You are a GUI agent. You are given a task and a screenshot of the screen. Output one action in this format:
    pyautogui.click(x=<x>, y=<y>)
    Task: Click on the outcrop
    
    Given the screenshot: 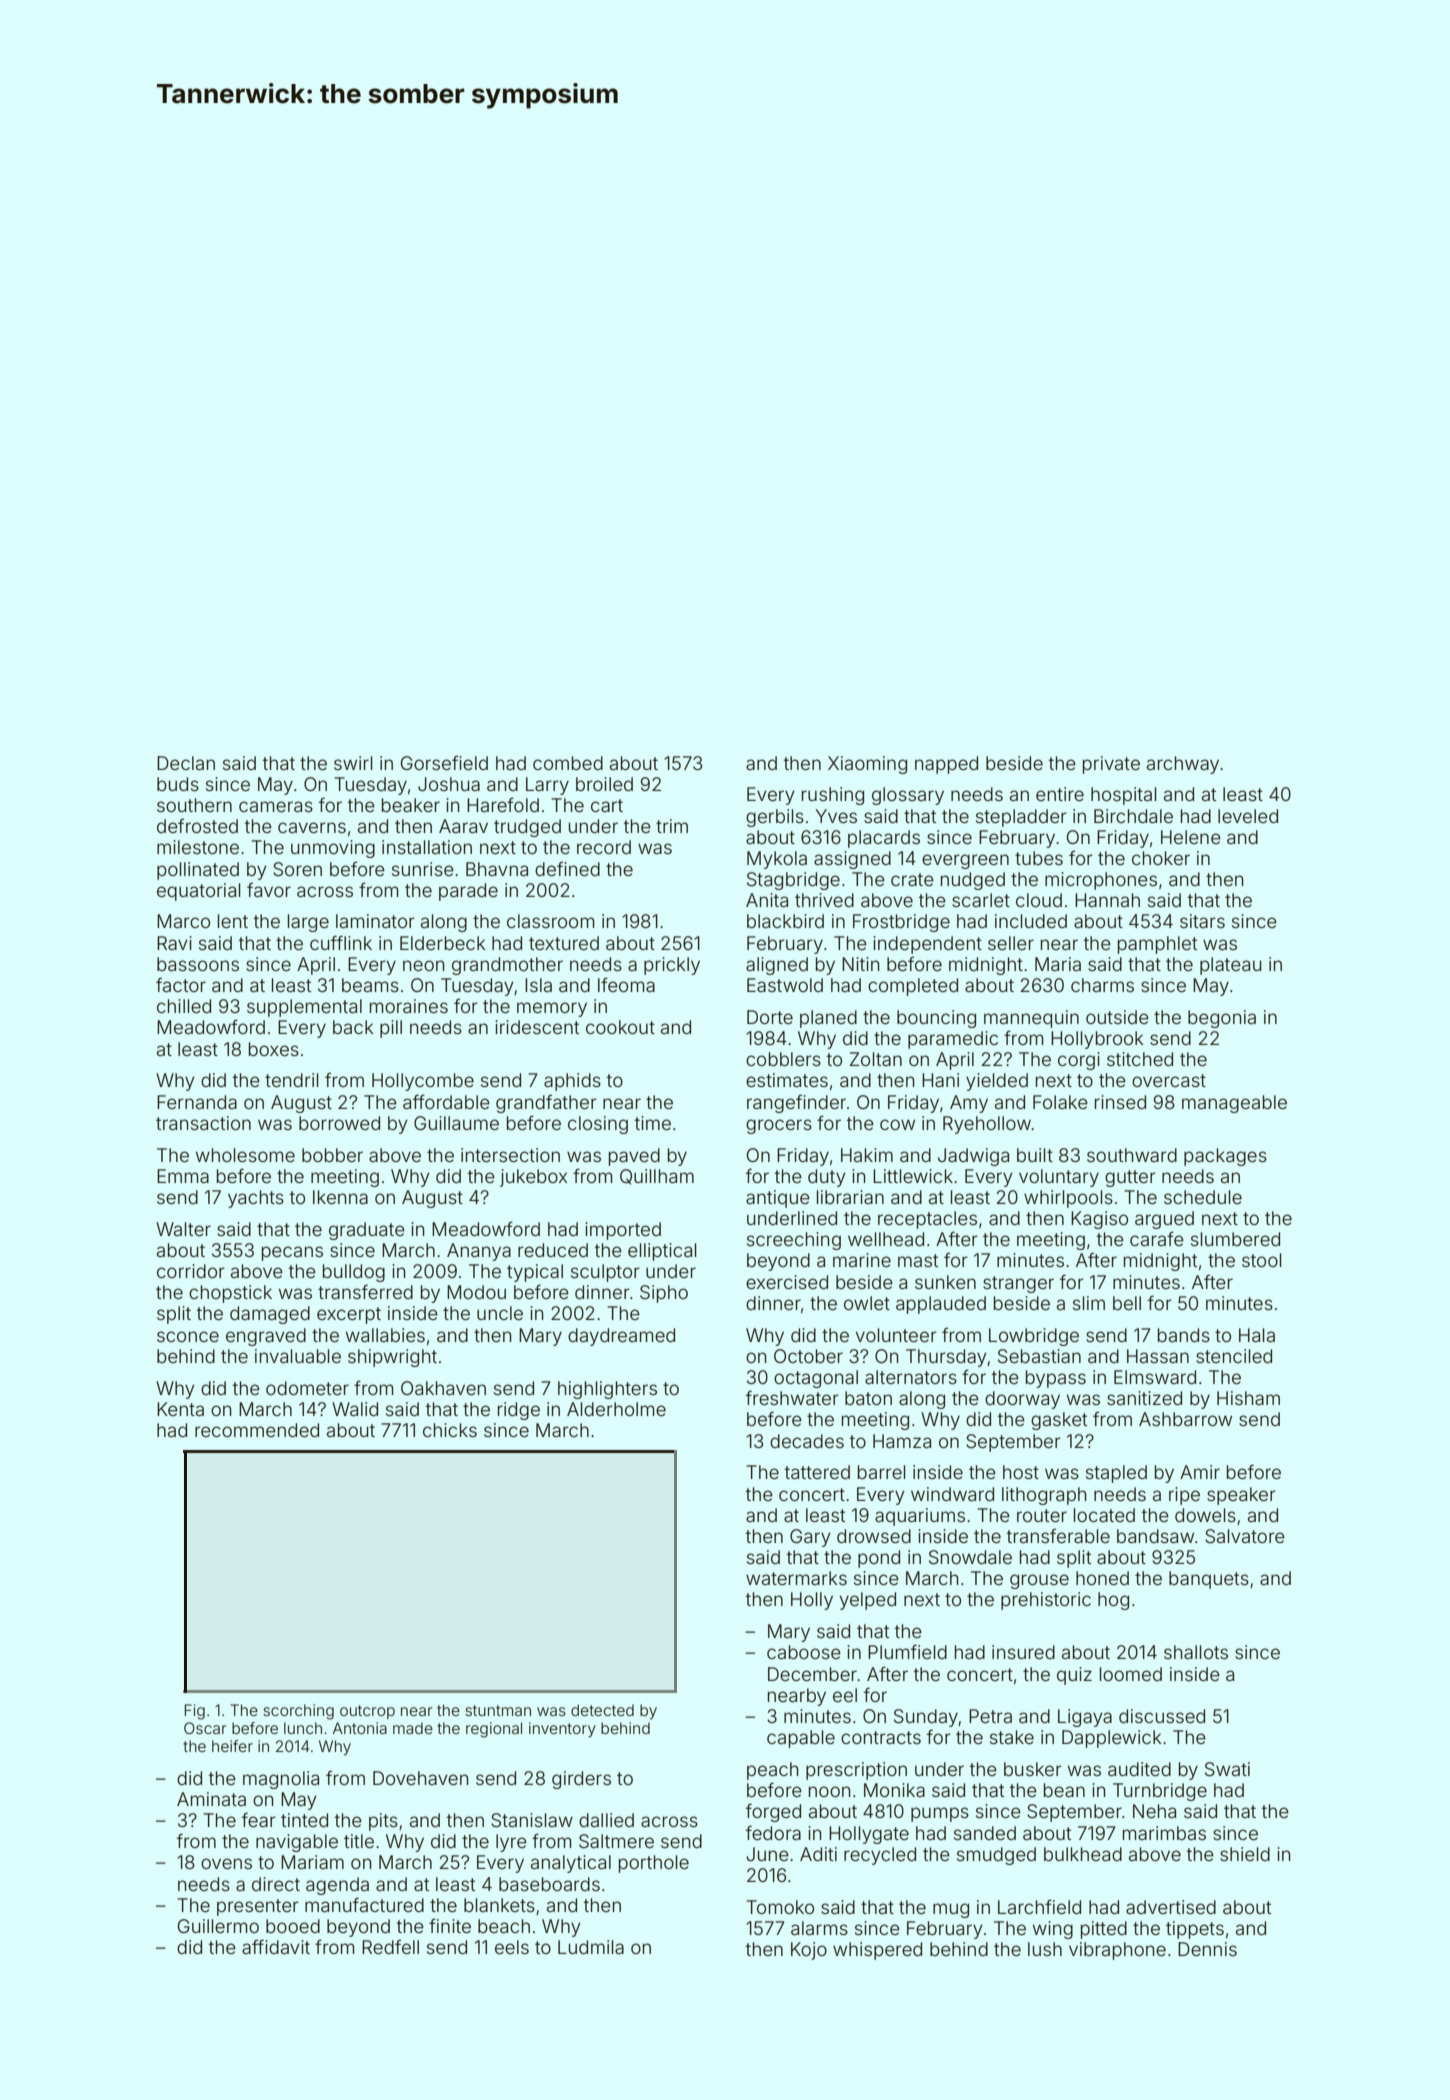 What is the action you would take?
    pyautogui.click(x=367, y=1712)
